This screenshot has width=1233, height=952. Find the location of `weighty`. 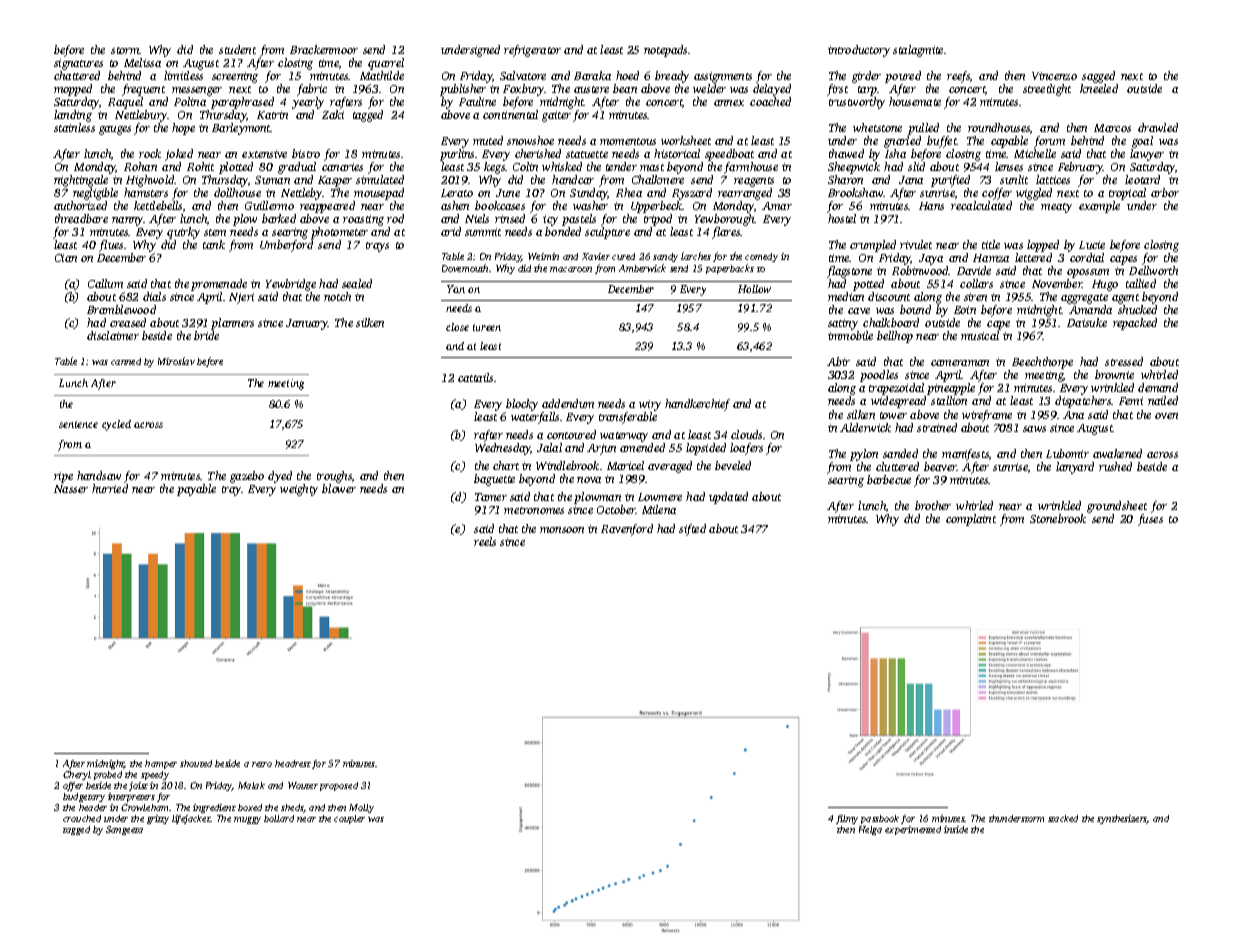

weighty is located at coordinates (299, 490).
